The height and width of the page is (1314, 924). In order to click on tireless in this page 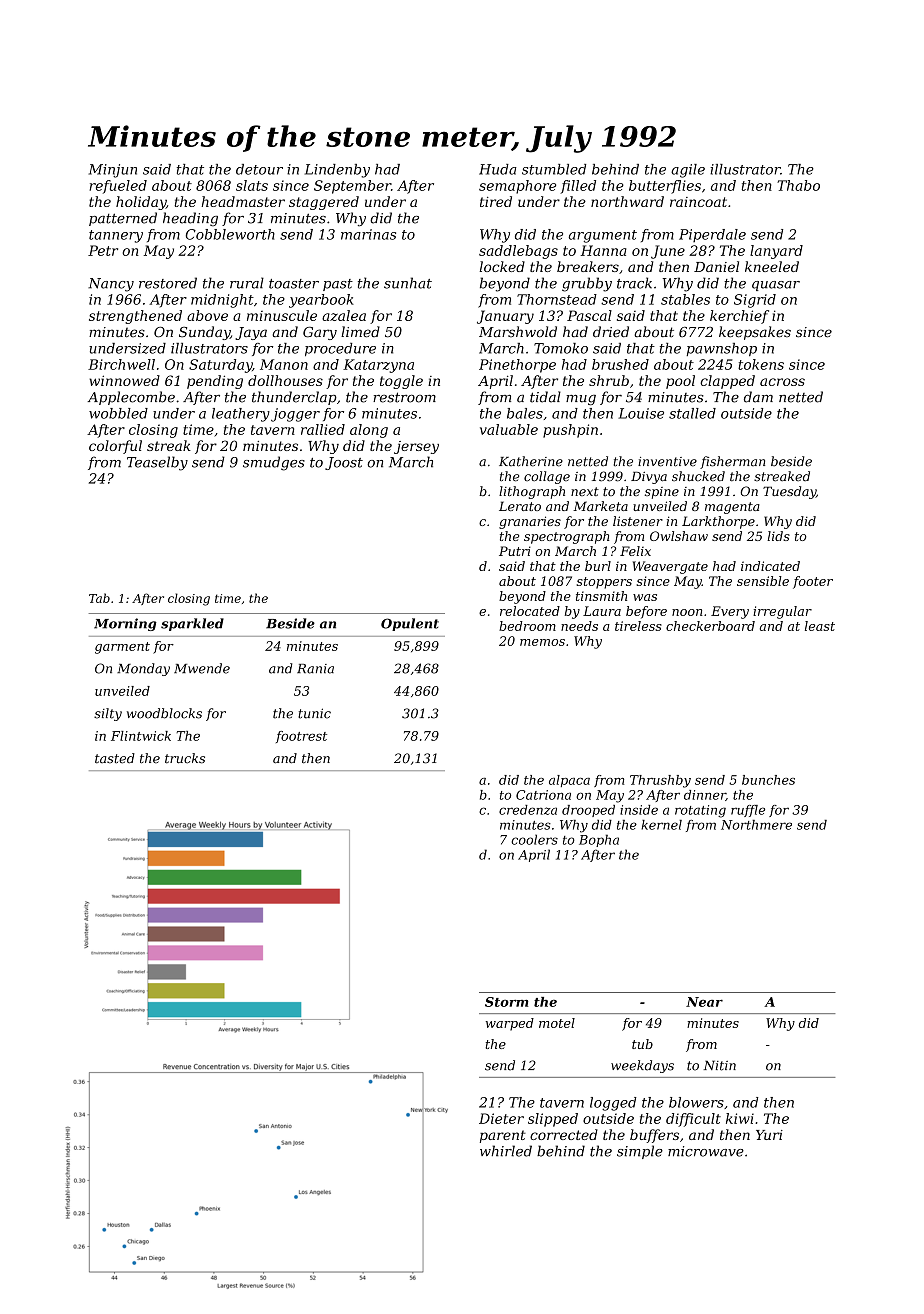, I will do `click(638, 626)`.
